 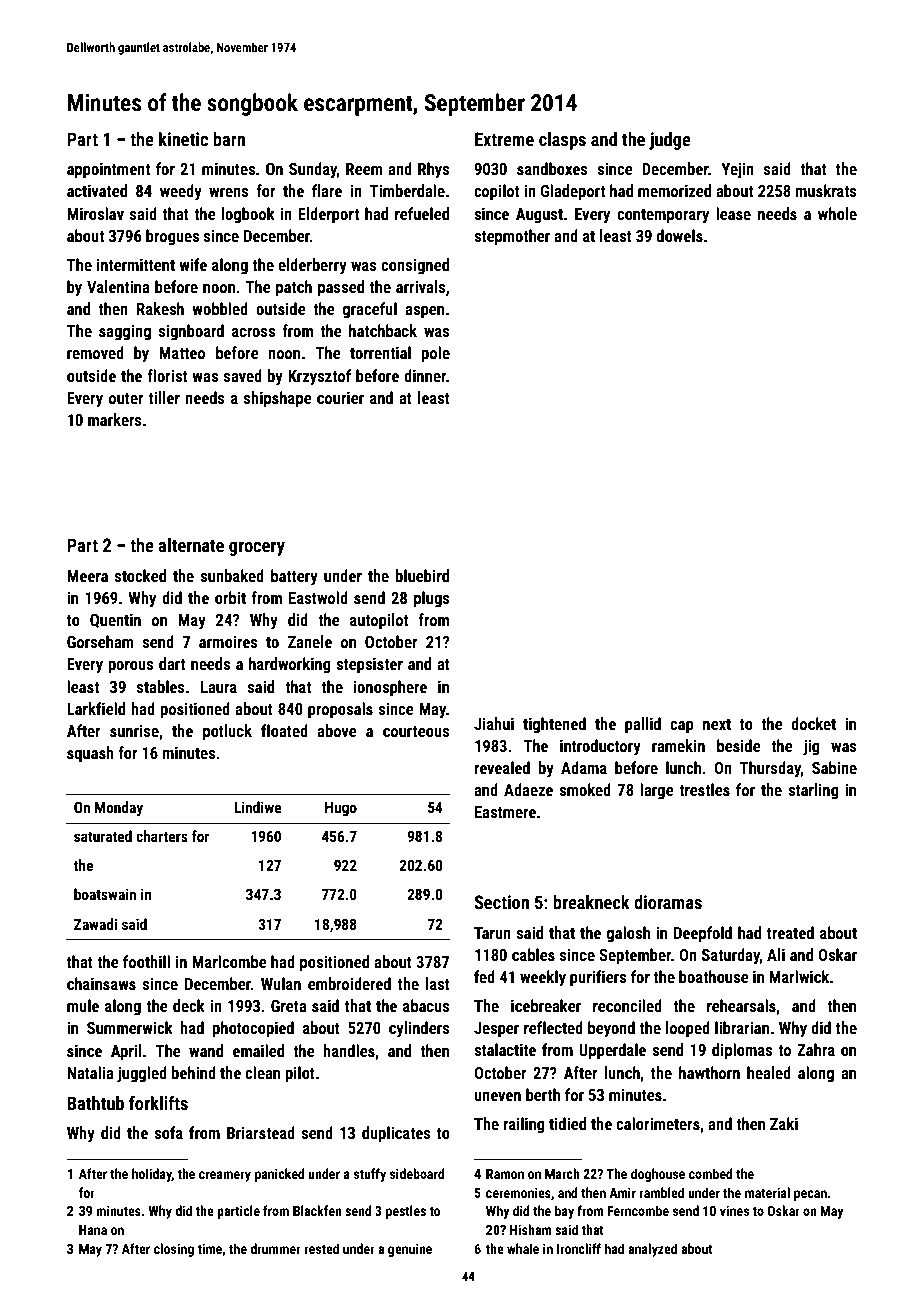 I want to click on torrential, so click(x=380, y=352).
